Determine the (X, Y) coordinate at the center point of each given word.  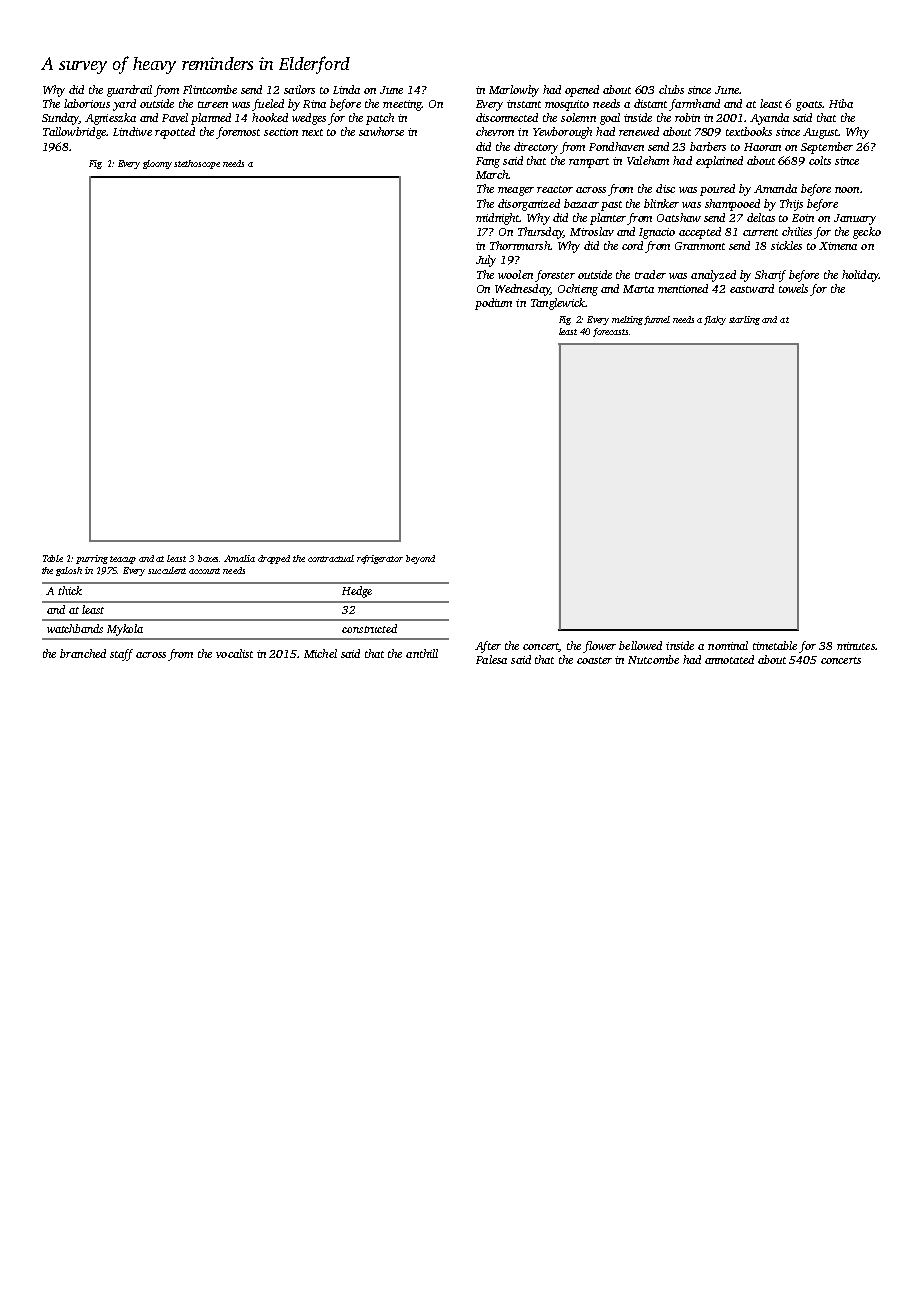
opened (582, 91)
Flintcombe (210, 89)
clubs (671, 89)
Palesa (491, 659)
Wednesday (522, 290)
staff (121, 655)
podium (493, 304)
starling (744, 320)
